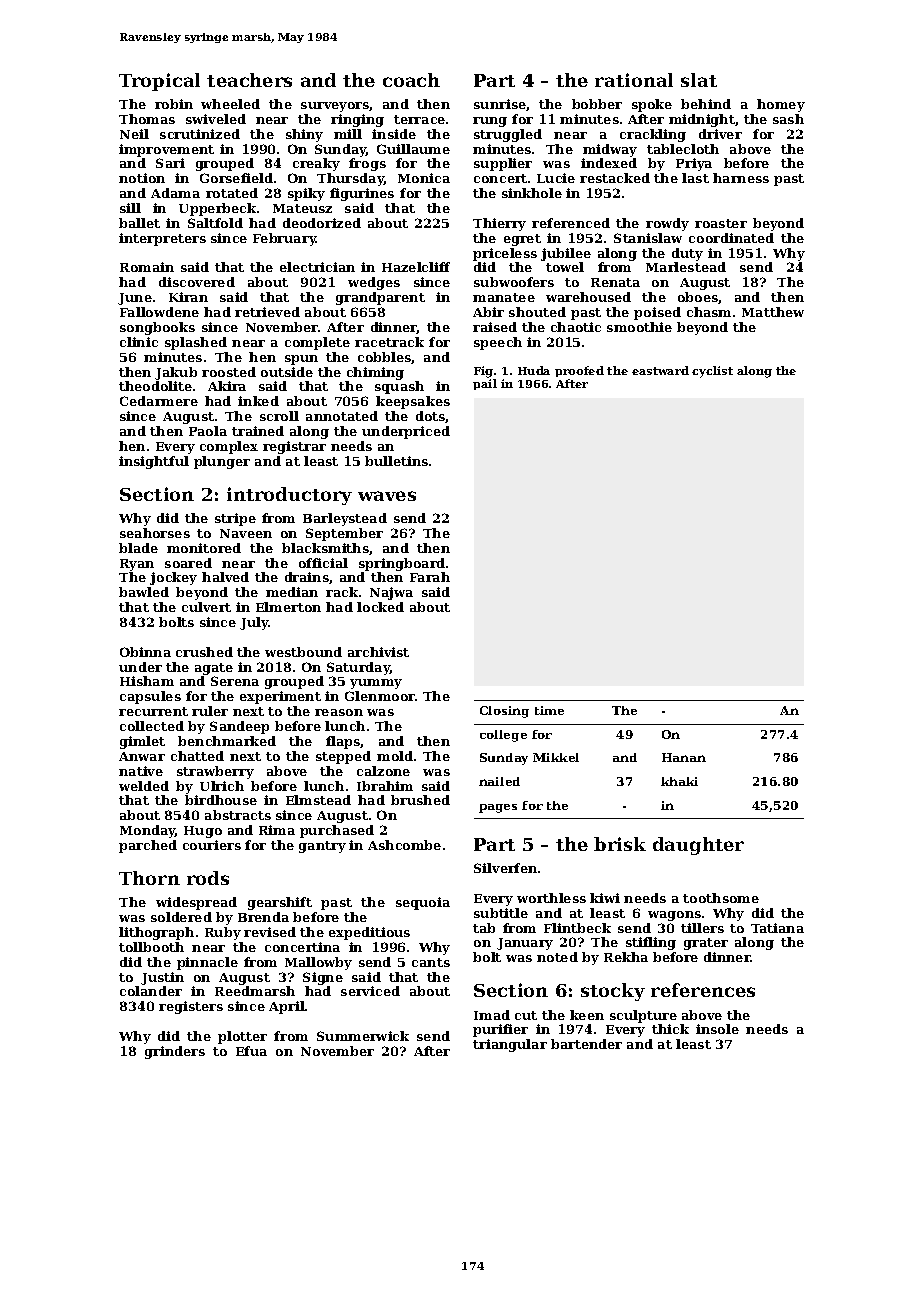  What do you see at coordinates (229, 372) in the screenshot?
I see `roosted` at bounding box center [229, 372].
